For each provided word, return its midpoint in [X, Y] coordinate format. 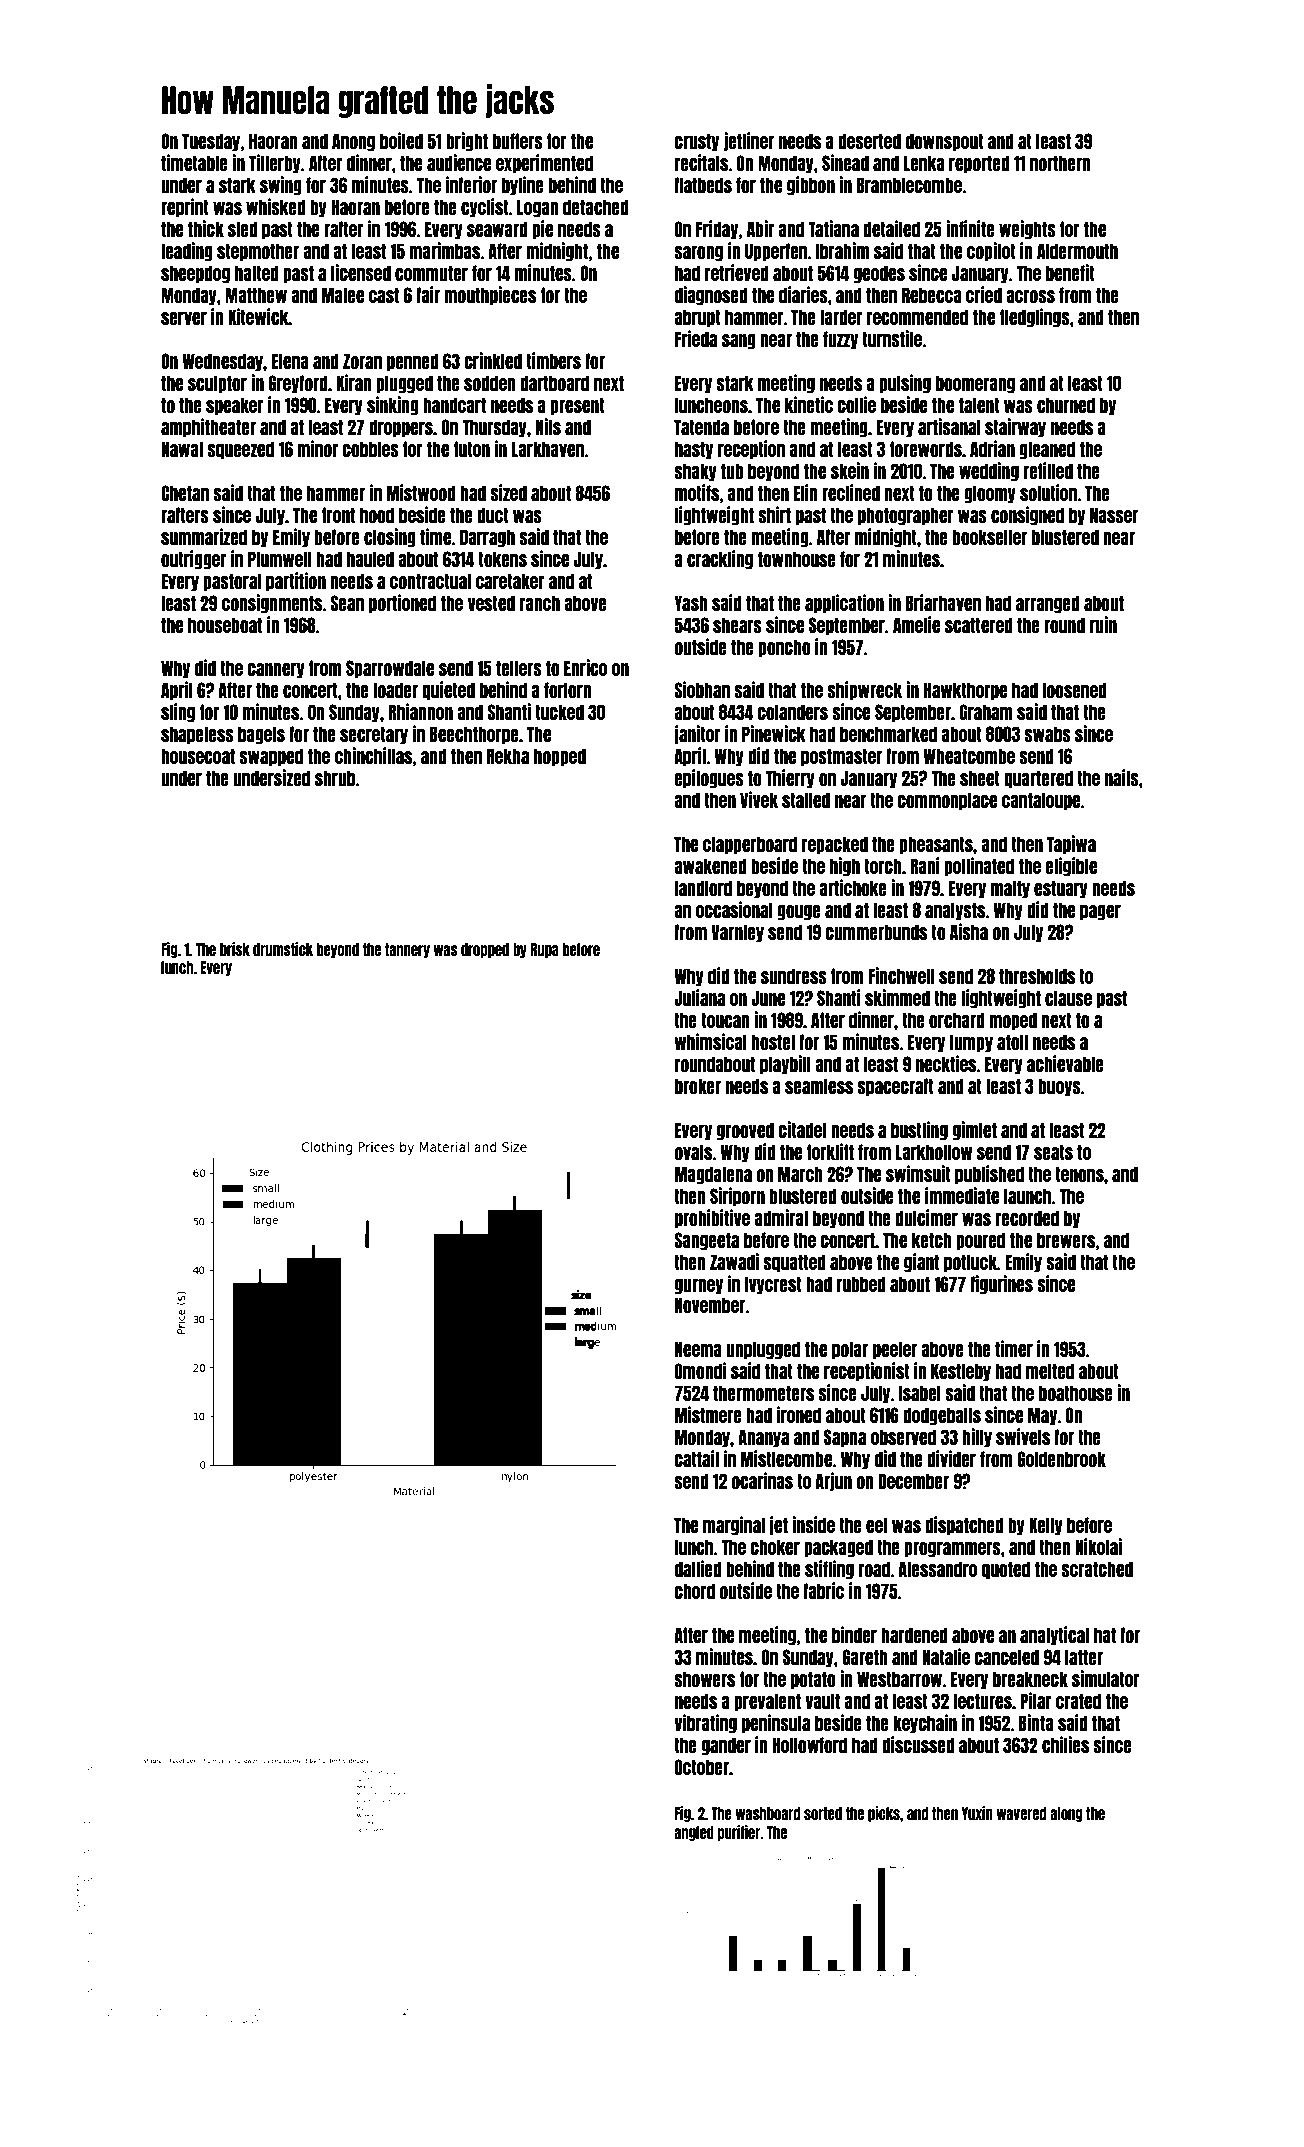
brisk [235, 949]
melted [1050, 1371]
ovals [693, 1152]
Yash [691, 603]
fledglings [1035, 317]
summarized [204, 536]
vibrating [705, 1723]
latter [1084, 1657]
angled [694, 1833]
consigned [1027, 515]
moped [1013, 1021]
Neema [698, 1349]
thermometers [763, 1393]
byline [523, 185]
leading [187, 251]
